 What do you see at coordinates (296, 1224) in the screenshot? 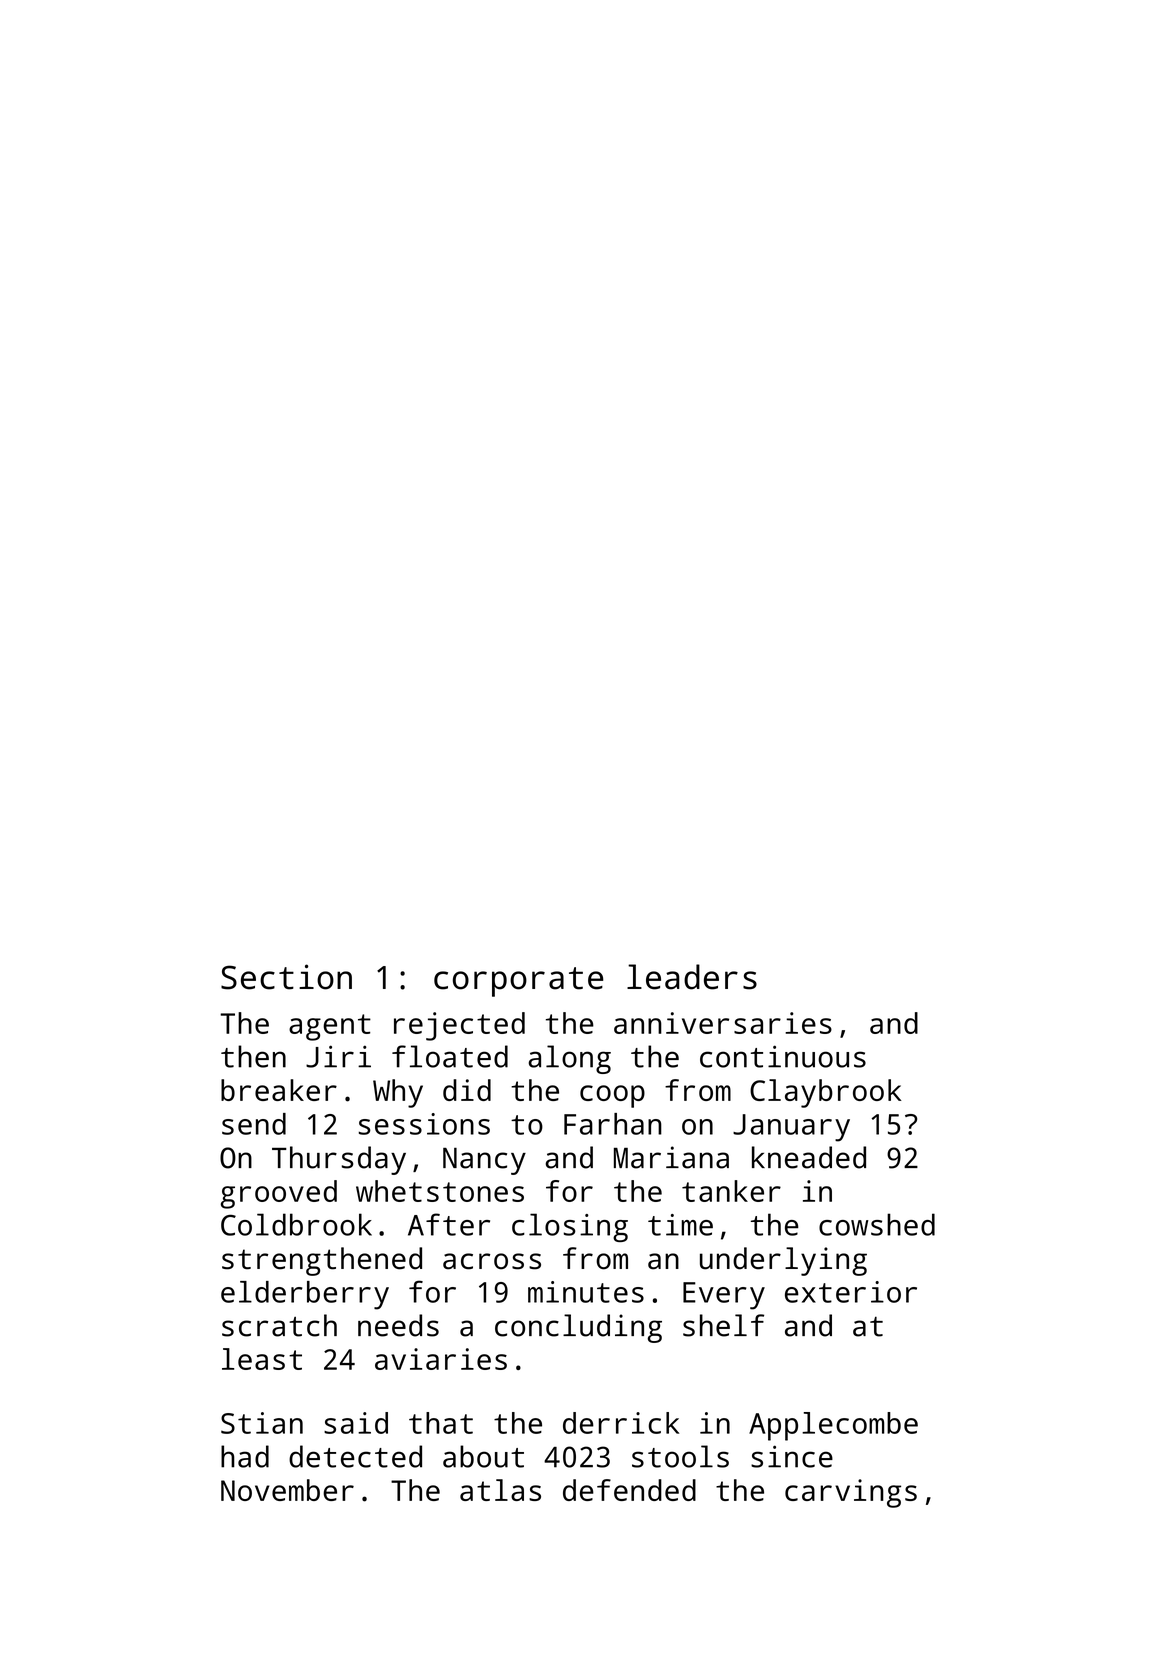
I see `Coldbrook` at bounding box center [296, 1224].
